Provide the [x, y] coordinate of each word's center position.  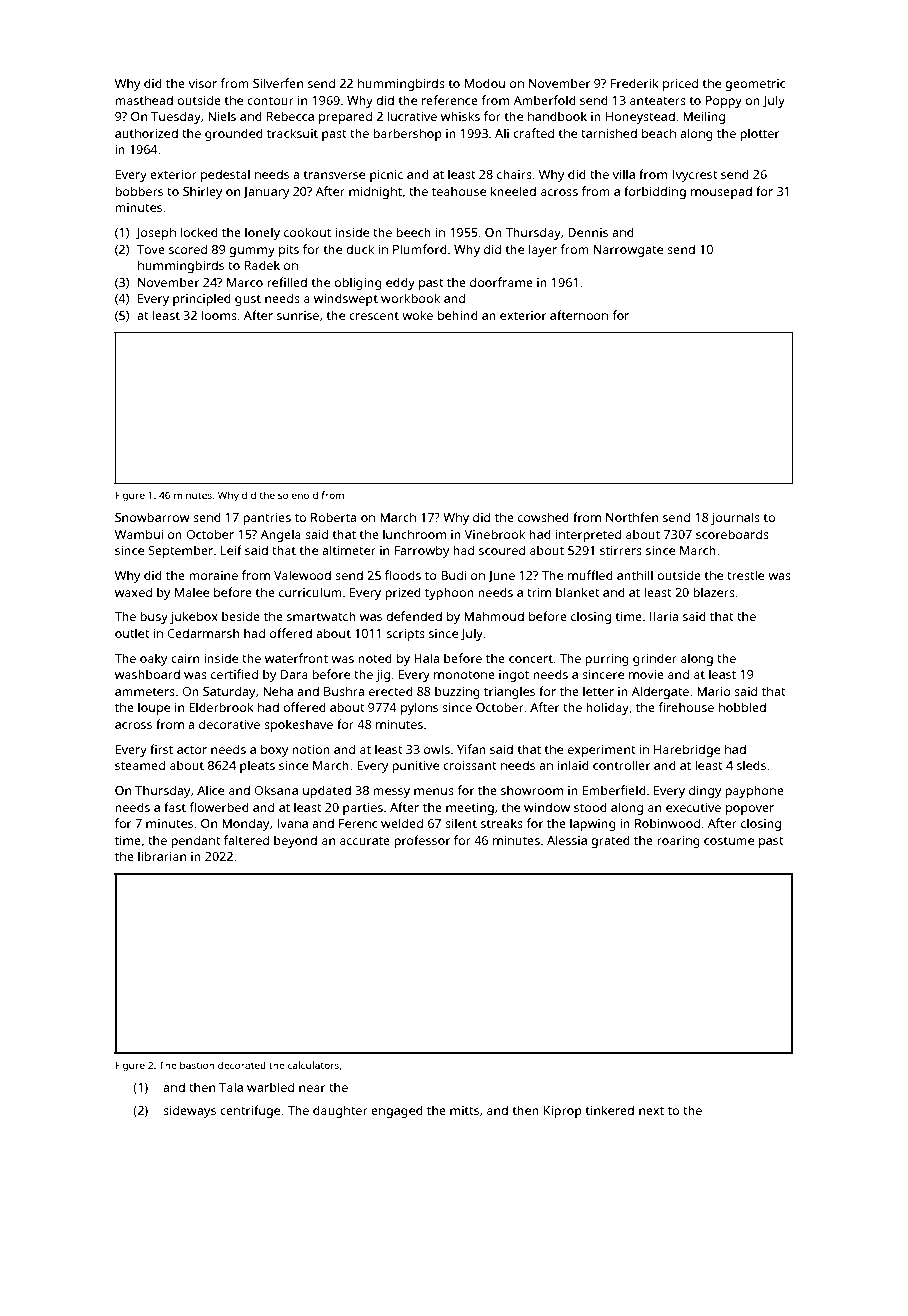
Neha [278, 691]
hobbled [742, 707]
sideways [189, 1111]
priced [680, 84]
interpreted [588, 535]
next [651, 1111]
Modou [485, 83]
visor [203, 83]
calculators [313, 1065]
